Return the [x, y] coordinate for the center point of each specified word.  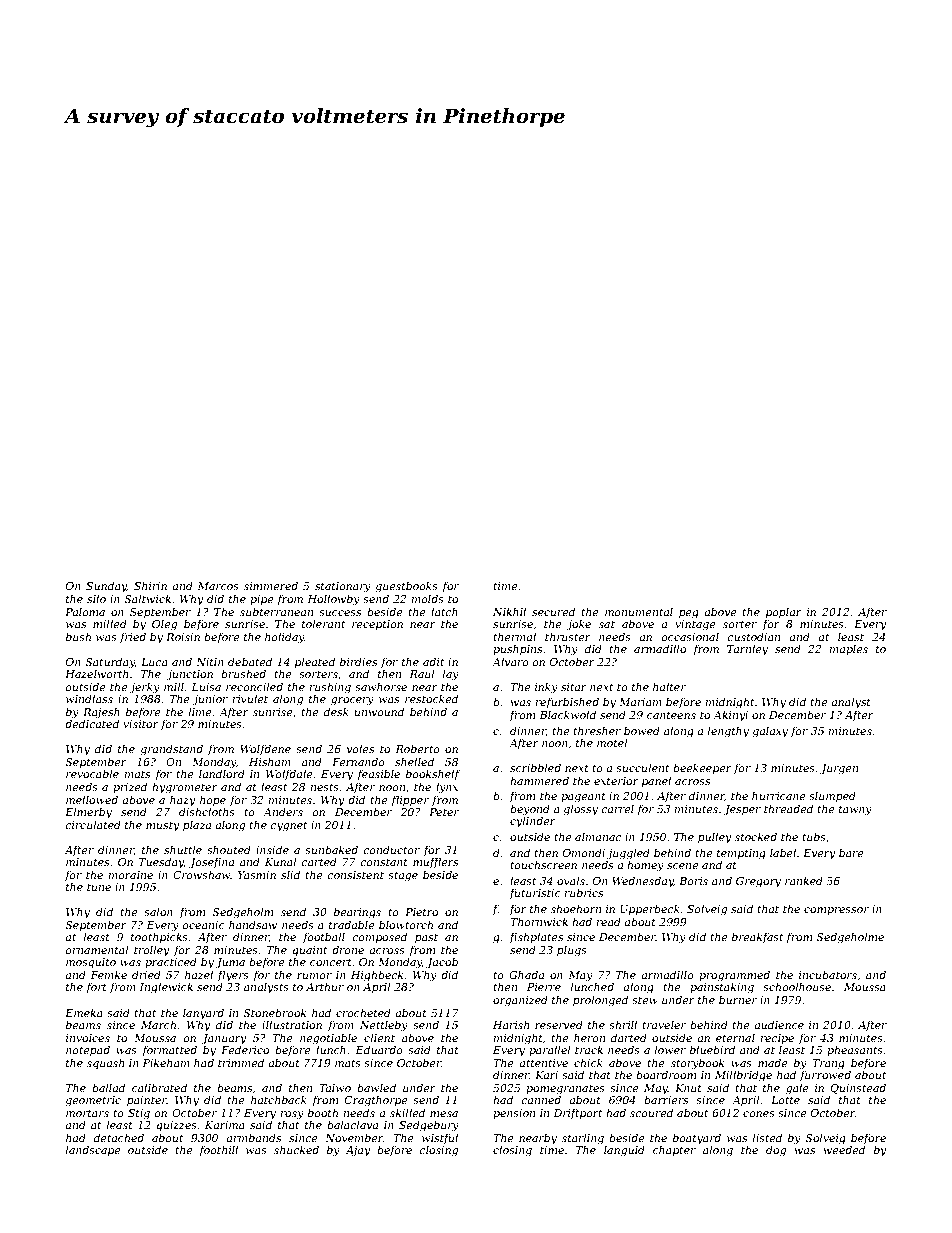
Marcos [218, 586]
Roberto [417, 748]
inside [272, 849]
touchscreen [543, 864]
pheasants [855, 1050]
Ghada [526, 974]
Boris [693, 881]
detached [119, 1137]
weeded [844, 1149]
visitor [141, 724]
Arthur [325, 986]
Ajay [357, 1151]
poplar [784, 612]
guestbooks [406, 587]
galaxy [770, 732]
